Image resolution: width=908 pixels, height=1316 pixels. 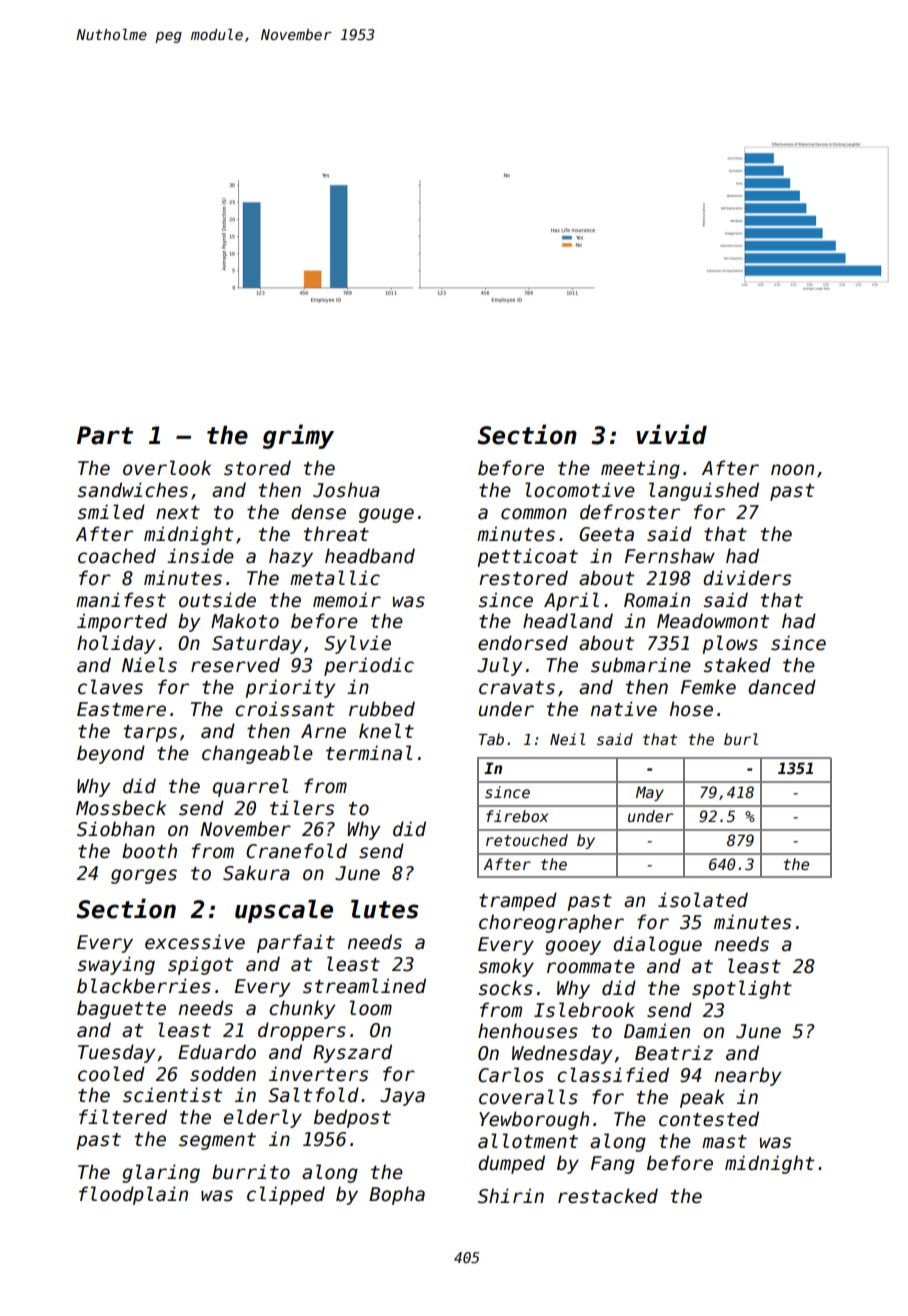 I want to click on baguette, so click(x=121, y=1009).
